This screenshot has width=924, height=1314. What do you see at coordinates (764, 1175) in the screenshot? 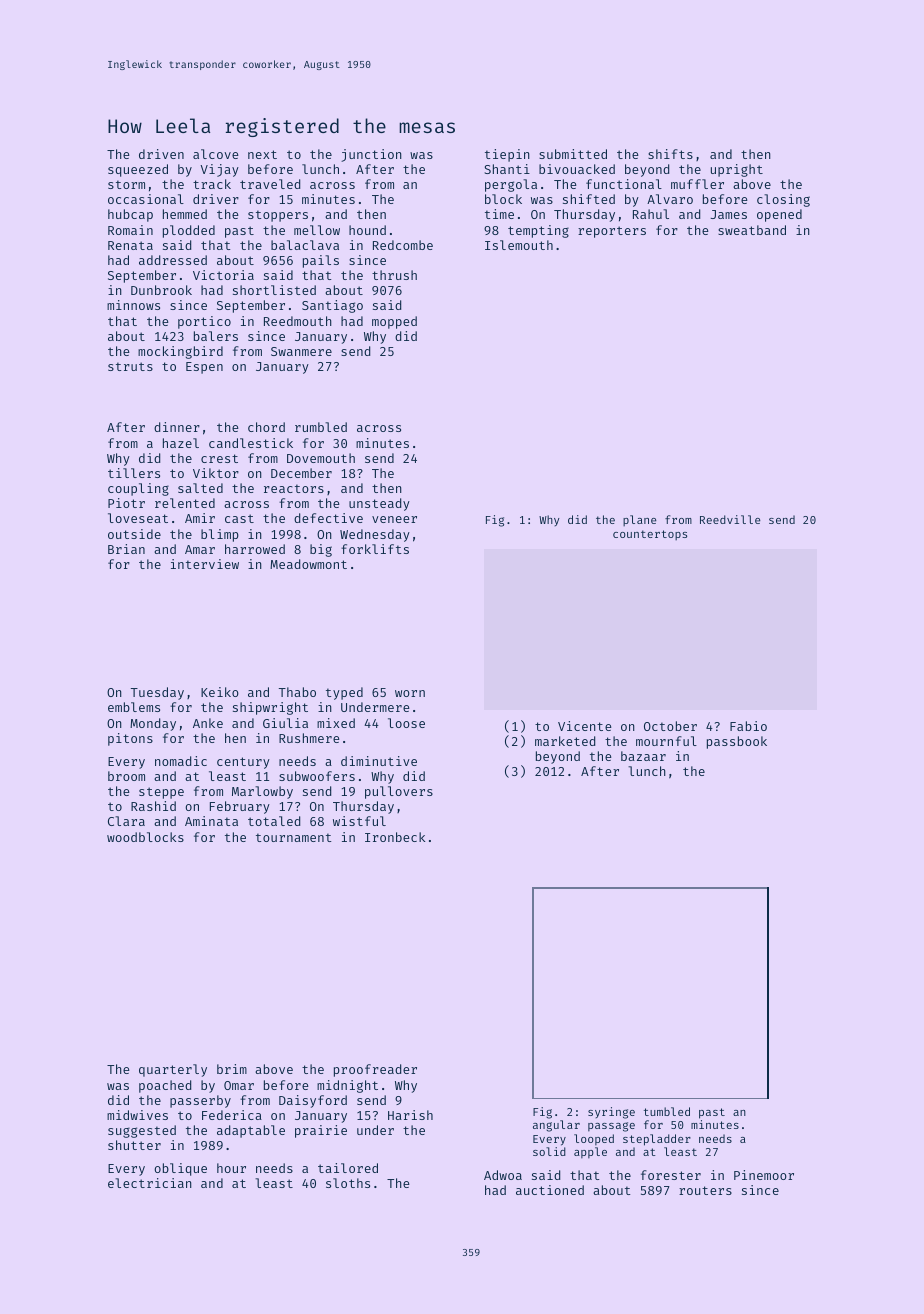
I see `Pinemoor` at bounding box center [764, 1175].
